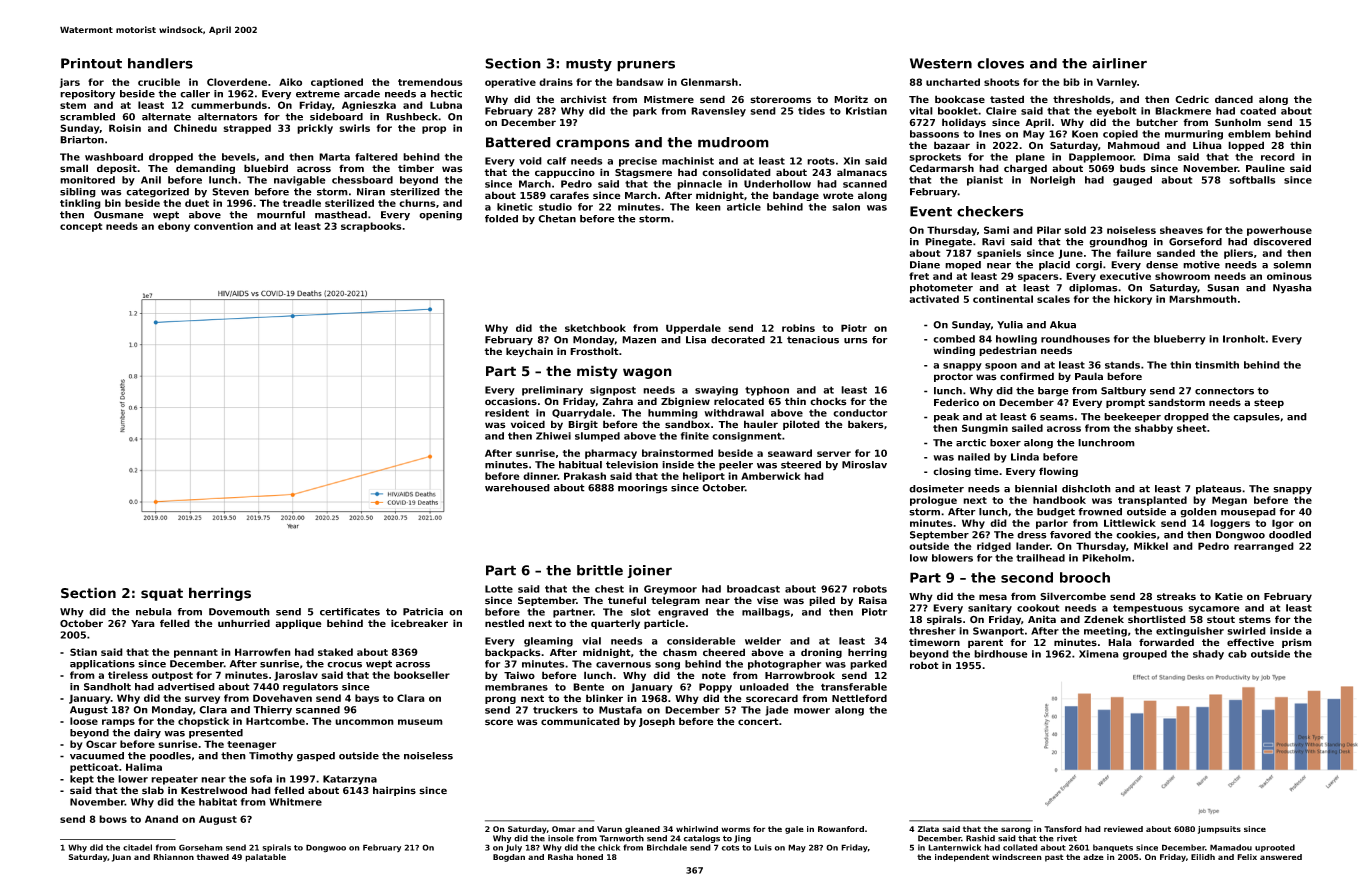 The width and height of the screenshot is (1372, 887). I want to click on nailed, so click(974, 457).
